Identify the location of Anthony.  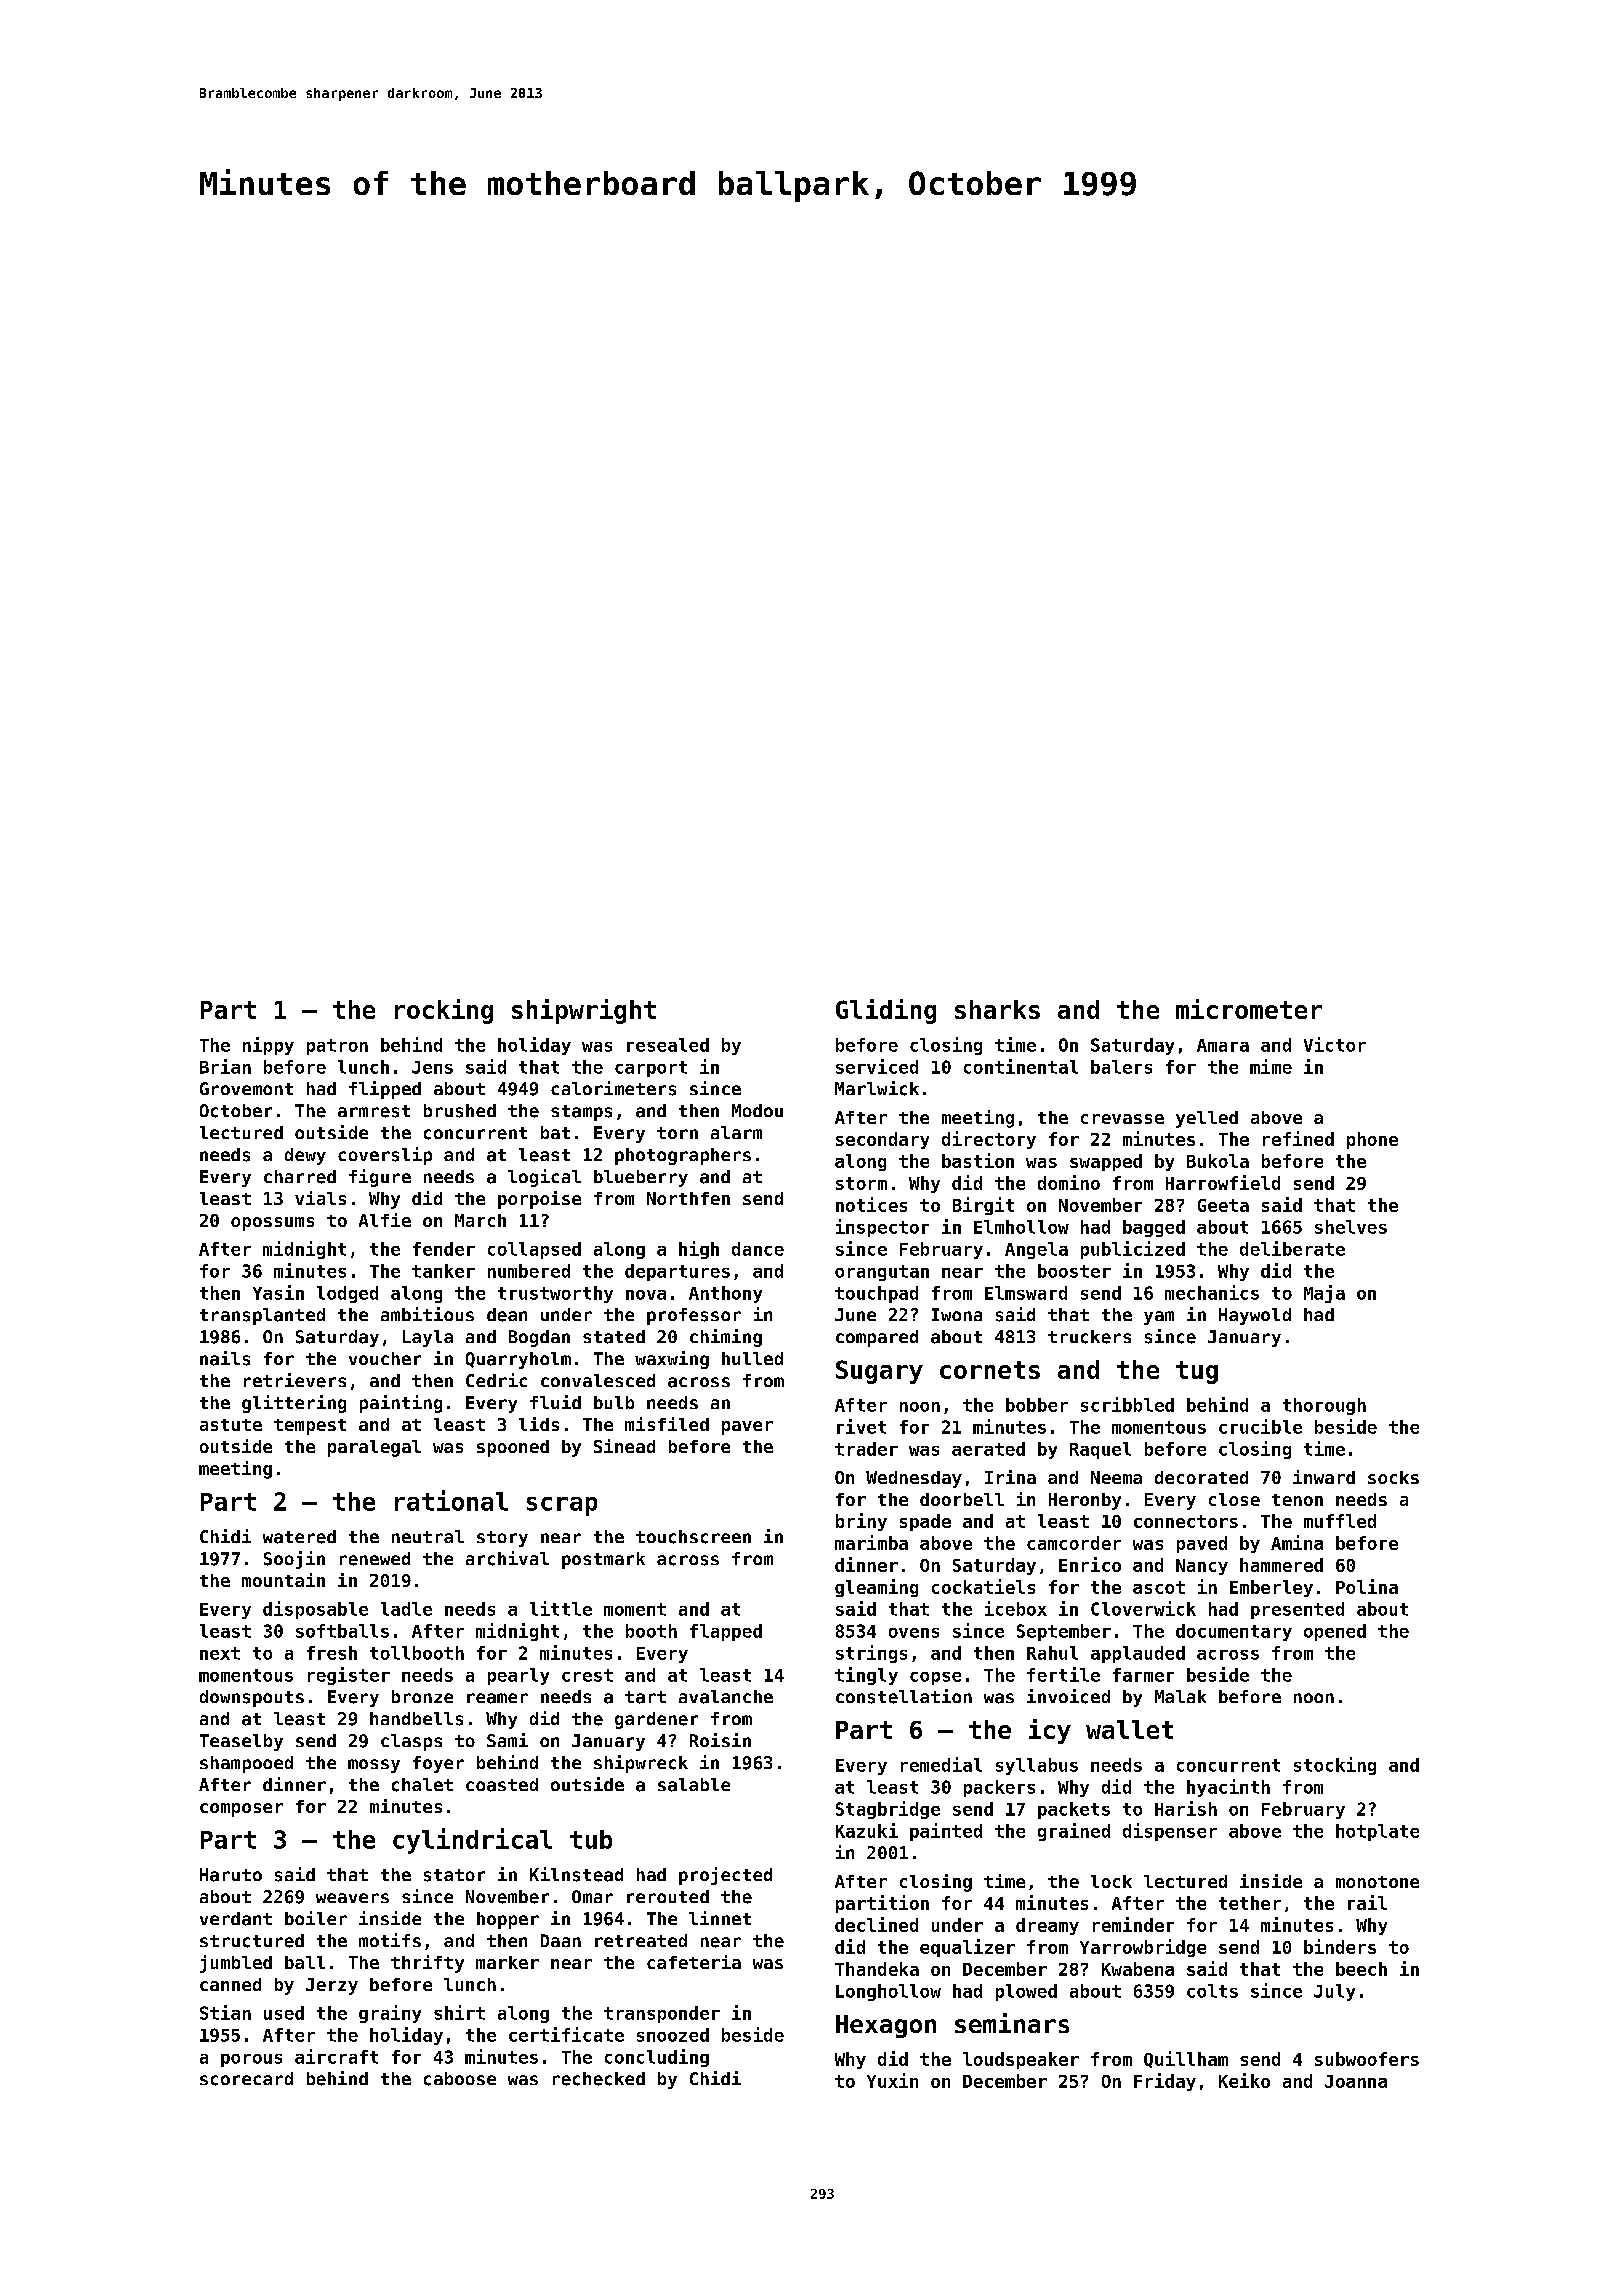
(725, 1294).
